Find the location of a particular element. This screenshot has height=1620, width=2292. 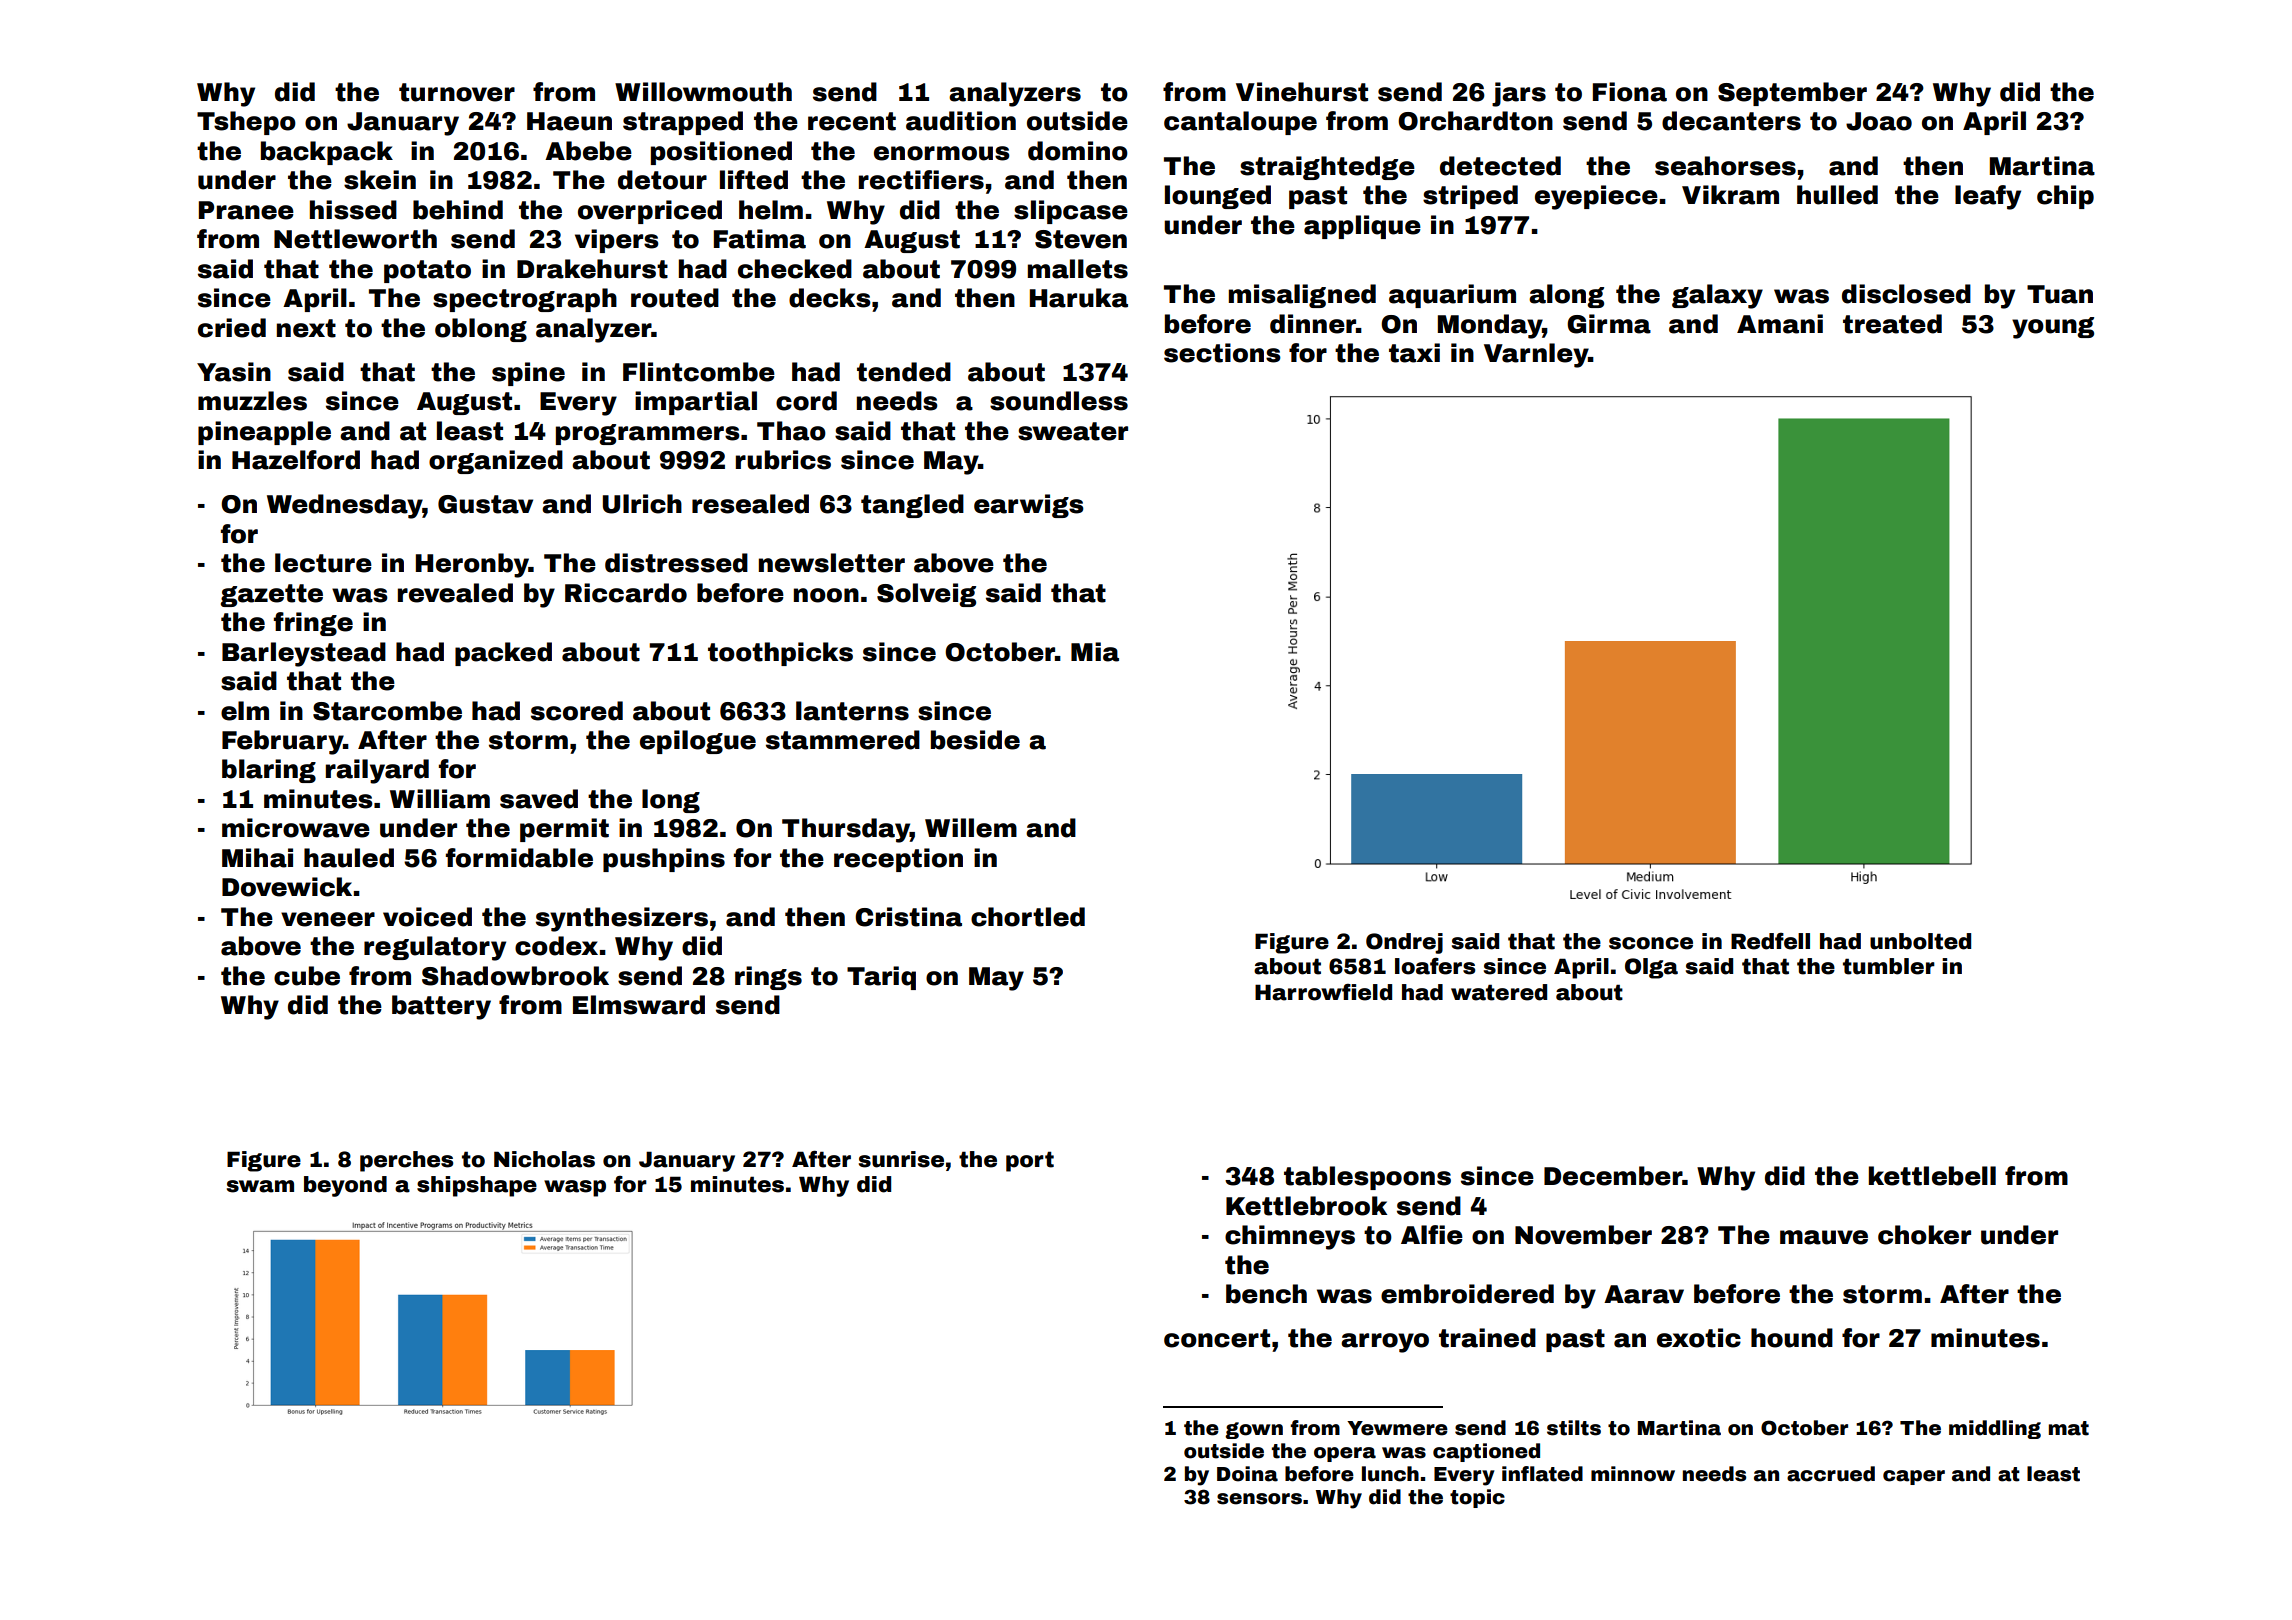

fringe is located at coordinates (313, 624).
